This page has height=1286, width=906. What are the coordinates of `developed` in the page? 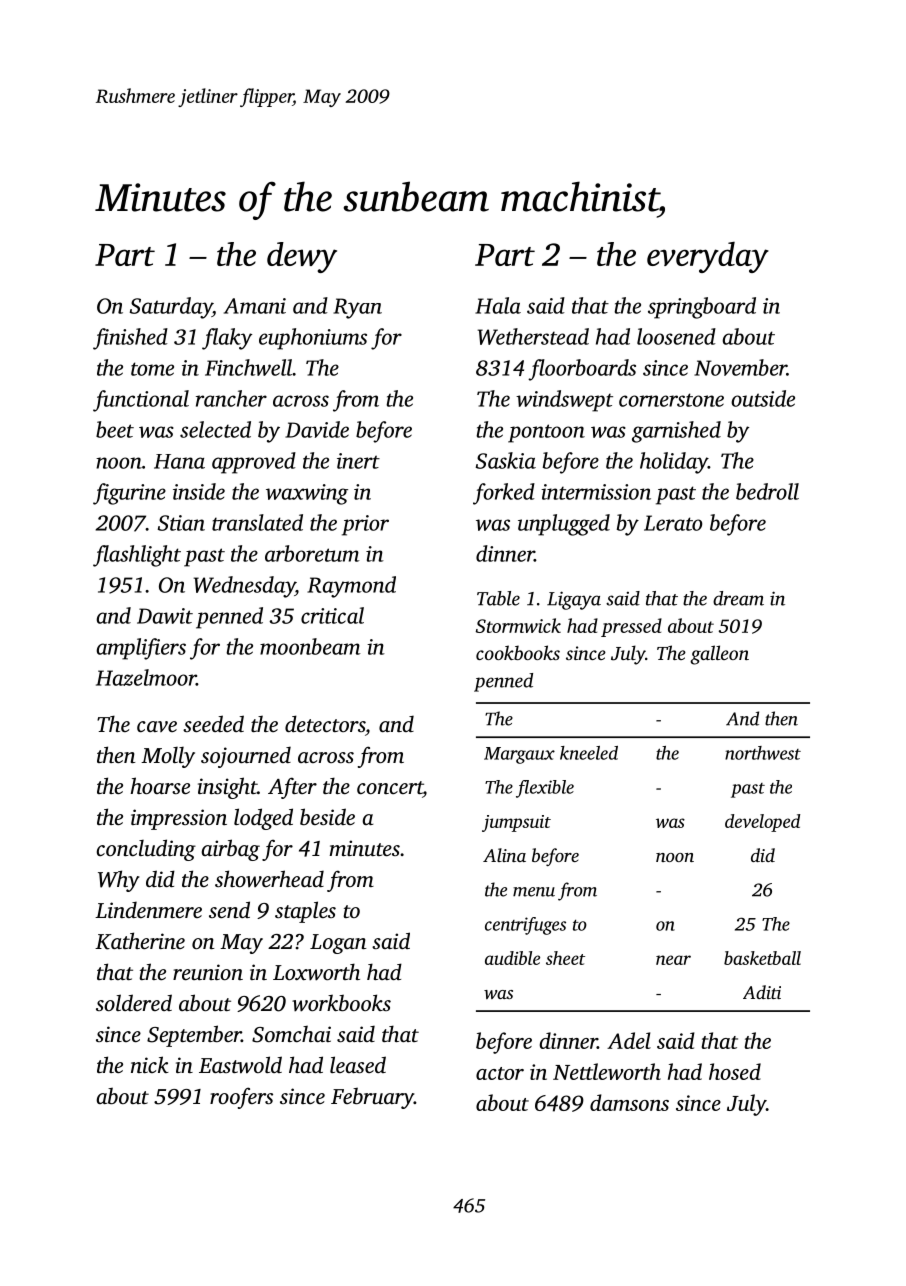 It's located at (762, 823).
